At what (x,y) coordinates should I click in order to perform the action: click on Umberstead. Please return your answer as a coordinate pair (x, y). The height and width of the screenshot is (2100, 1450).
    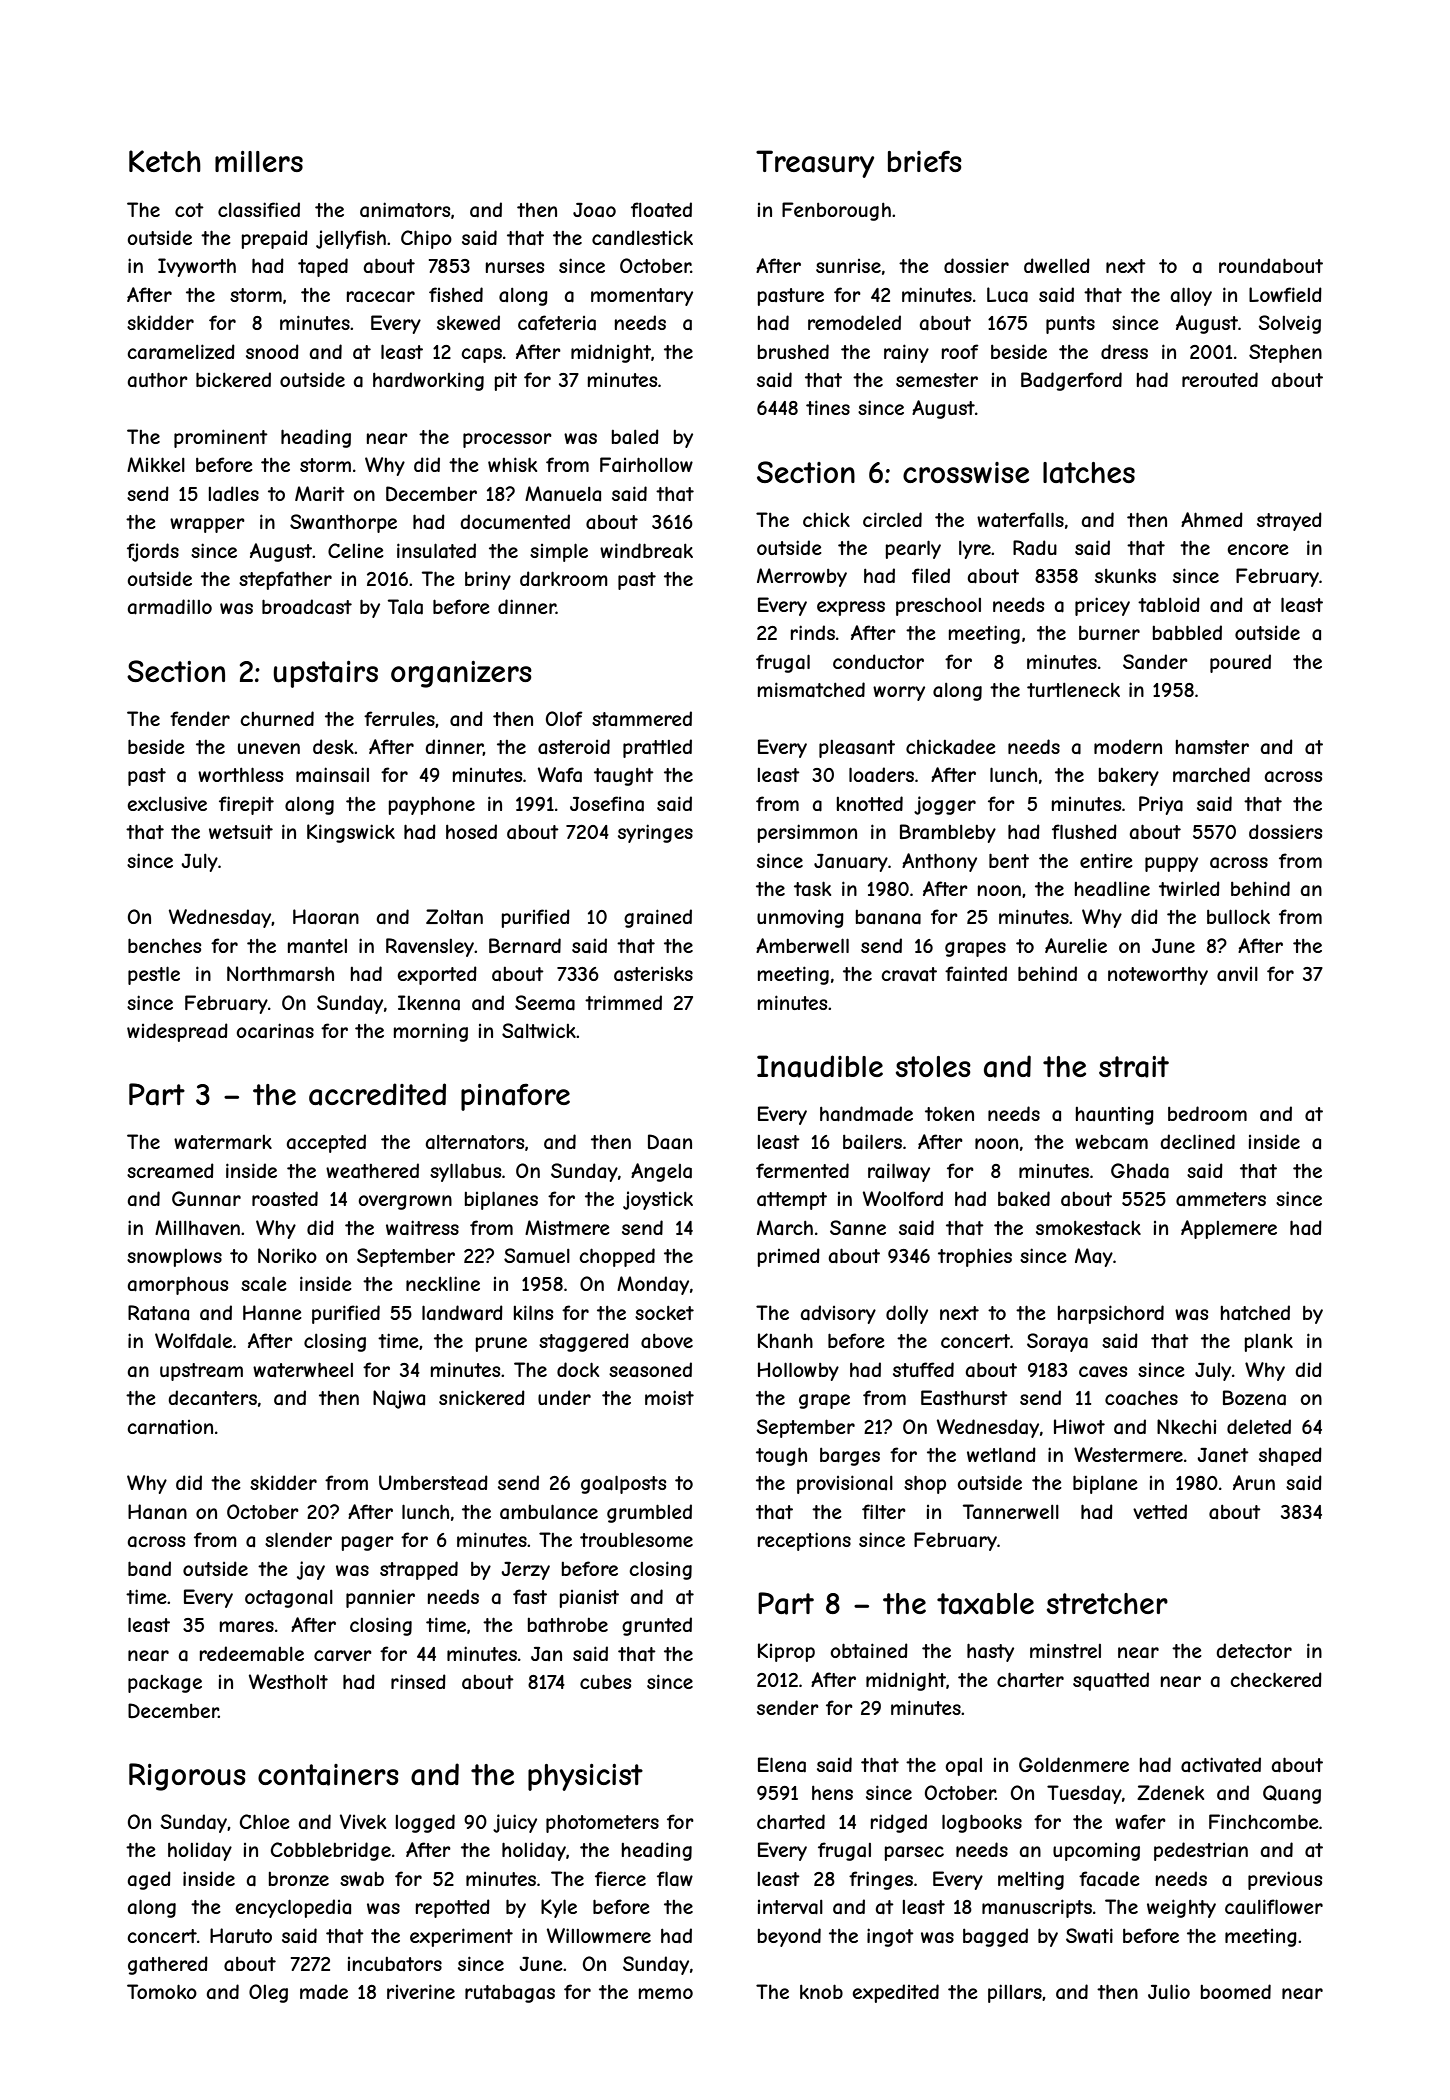
    Looking at the image, I should click on (433, 1483).
